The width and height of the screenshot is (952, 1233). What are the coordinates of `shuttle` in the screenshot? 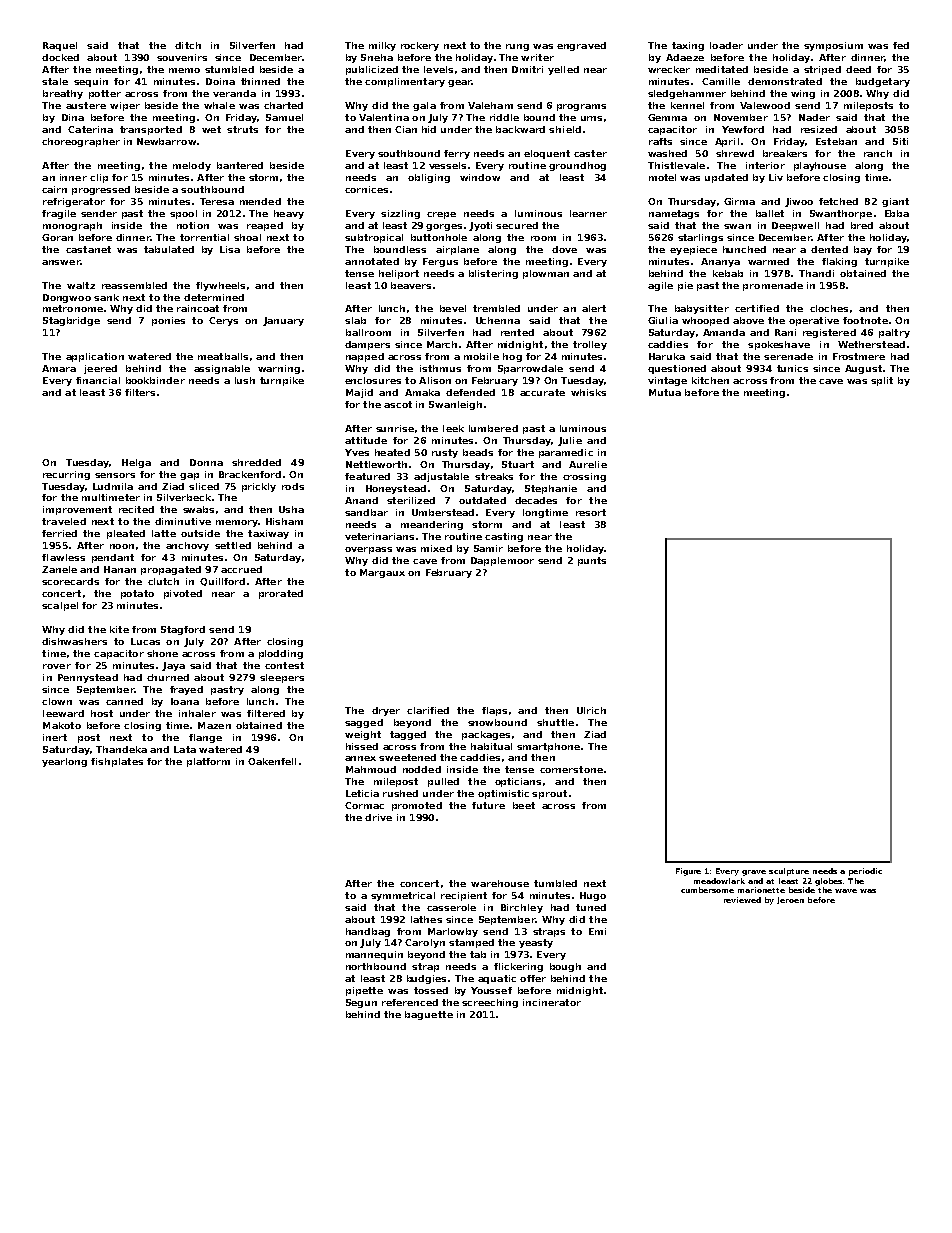 It's located at (555, 722).
